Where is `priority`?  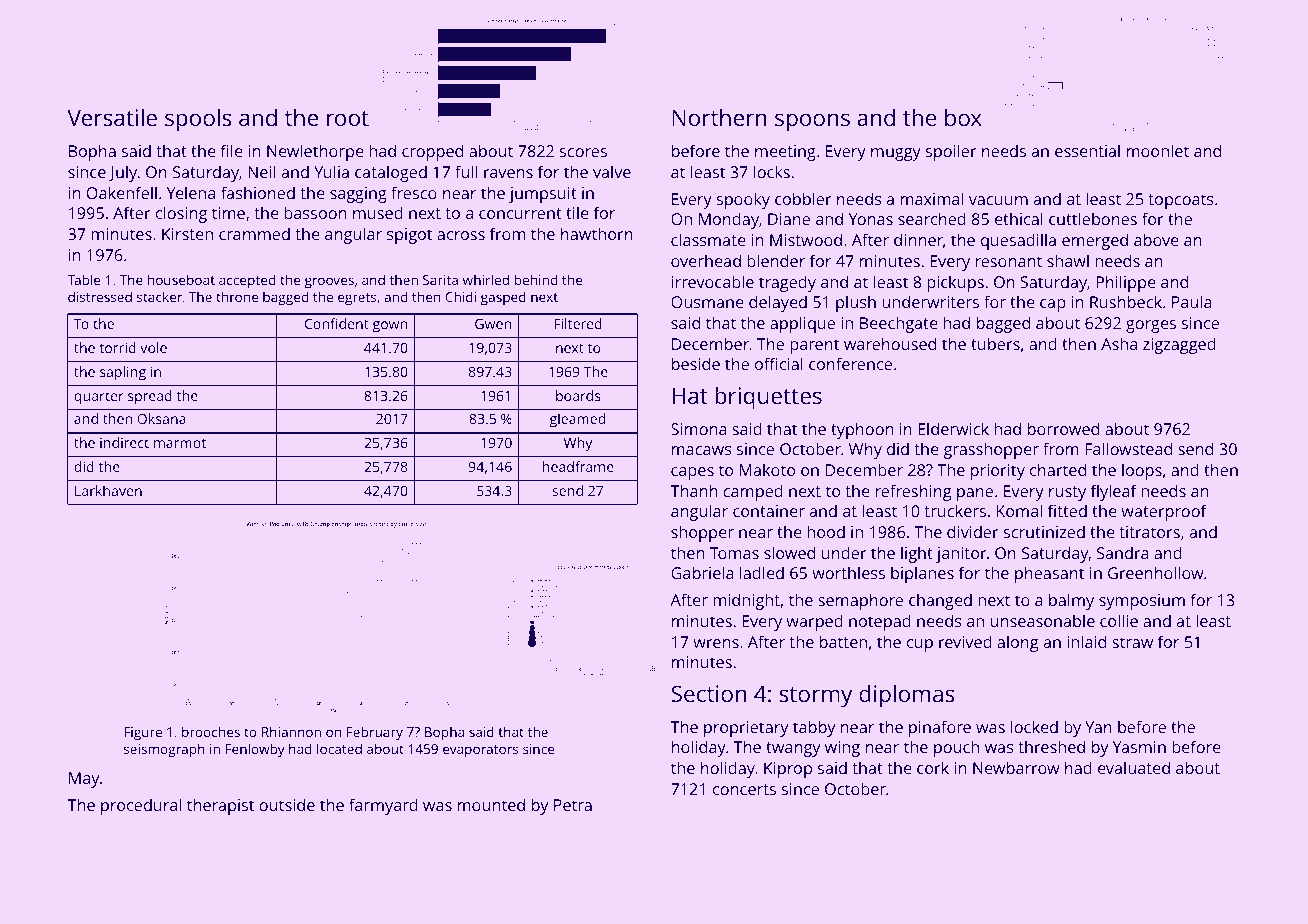
priority is located at coordinates (998, 472).
